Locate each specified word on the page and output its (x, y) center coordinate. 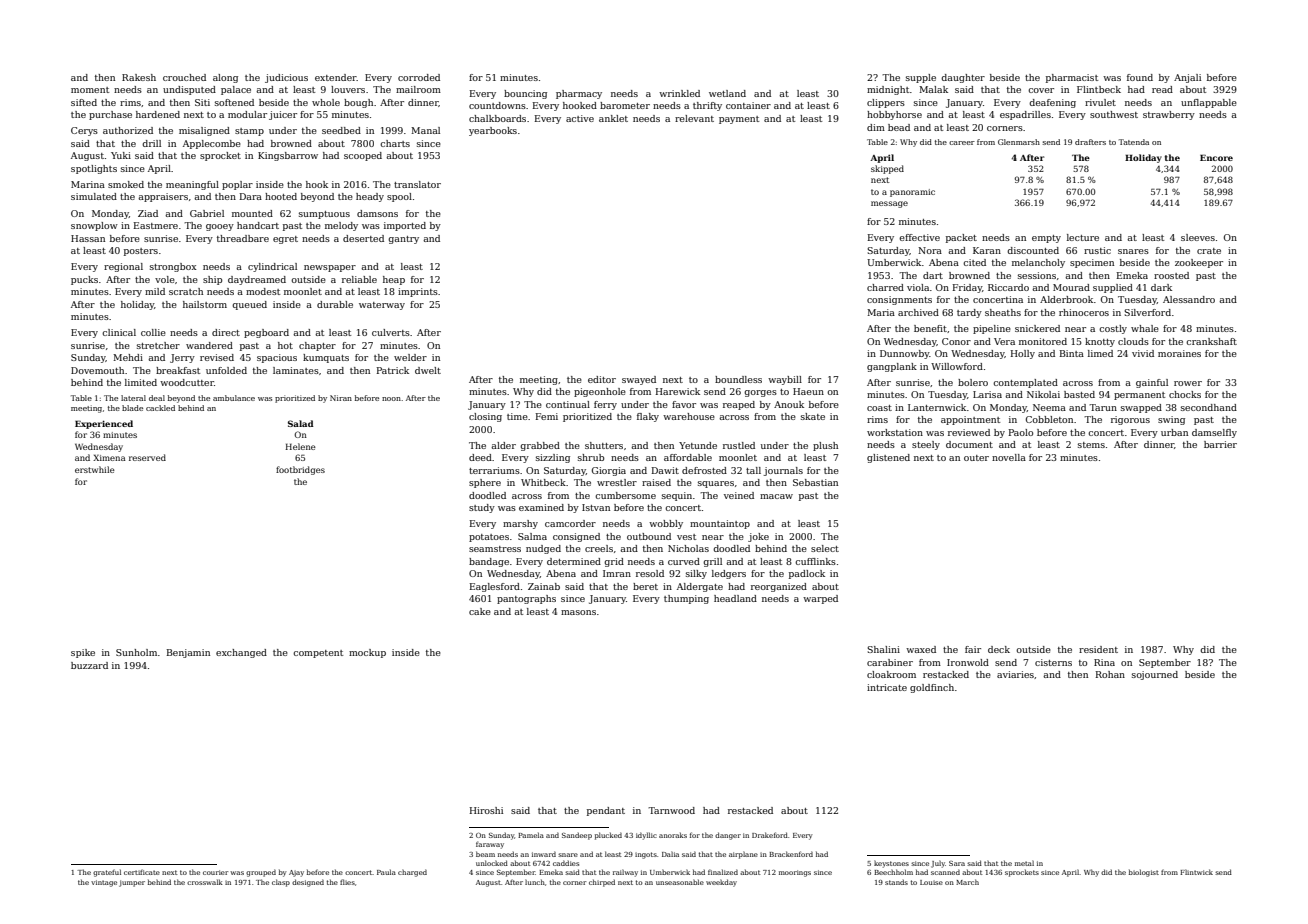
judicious (286, 78)
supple (921, 78)
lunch (535, 882)
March (967, 882)
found (1140, 77)
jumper (132, 883)
